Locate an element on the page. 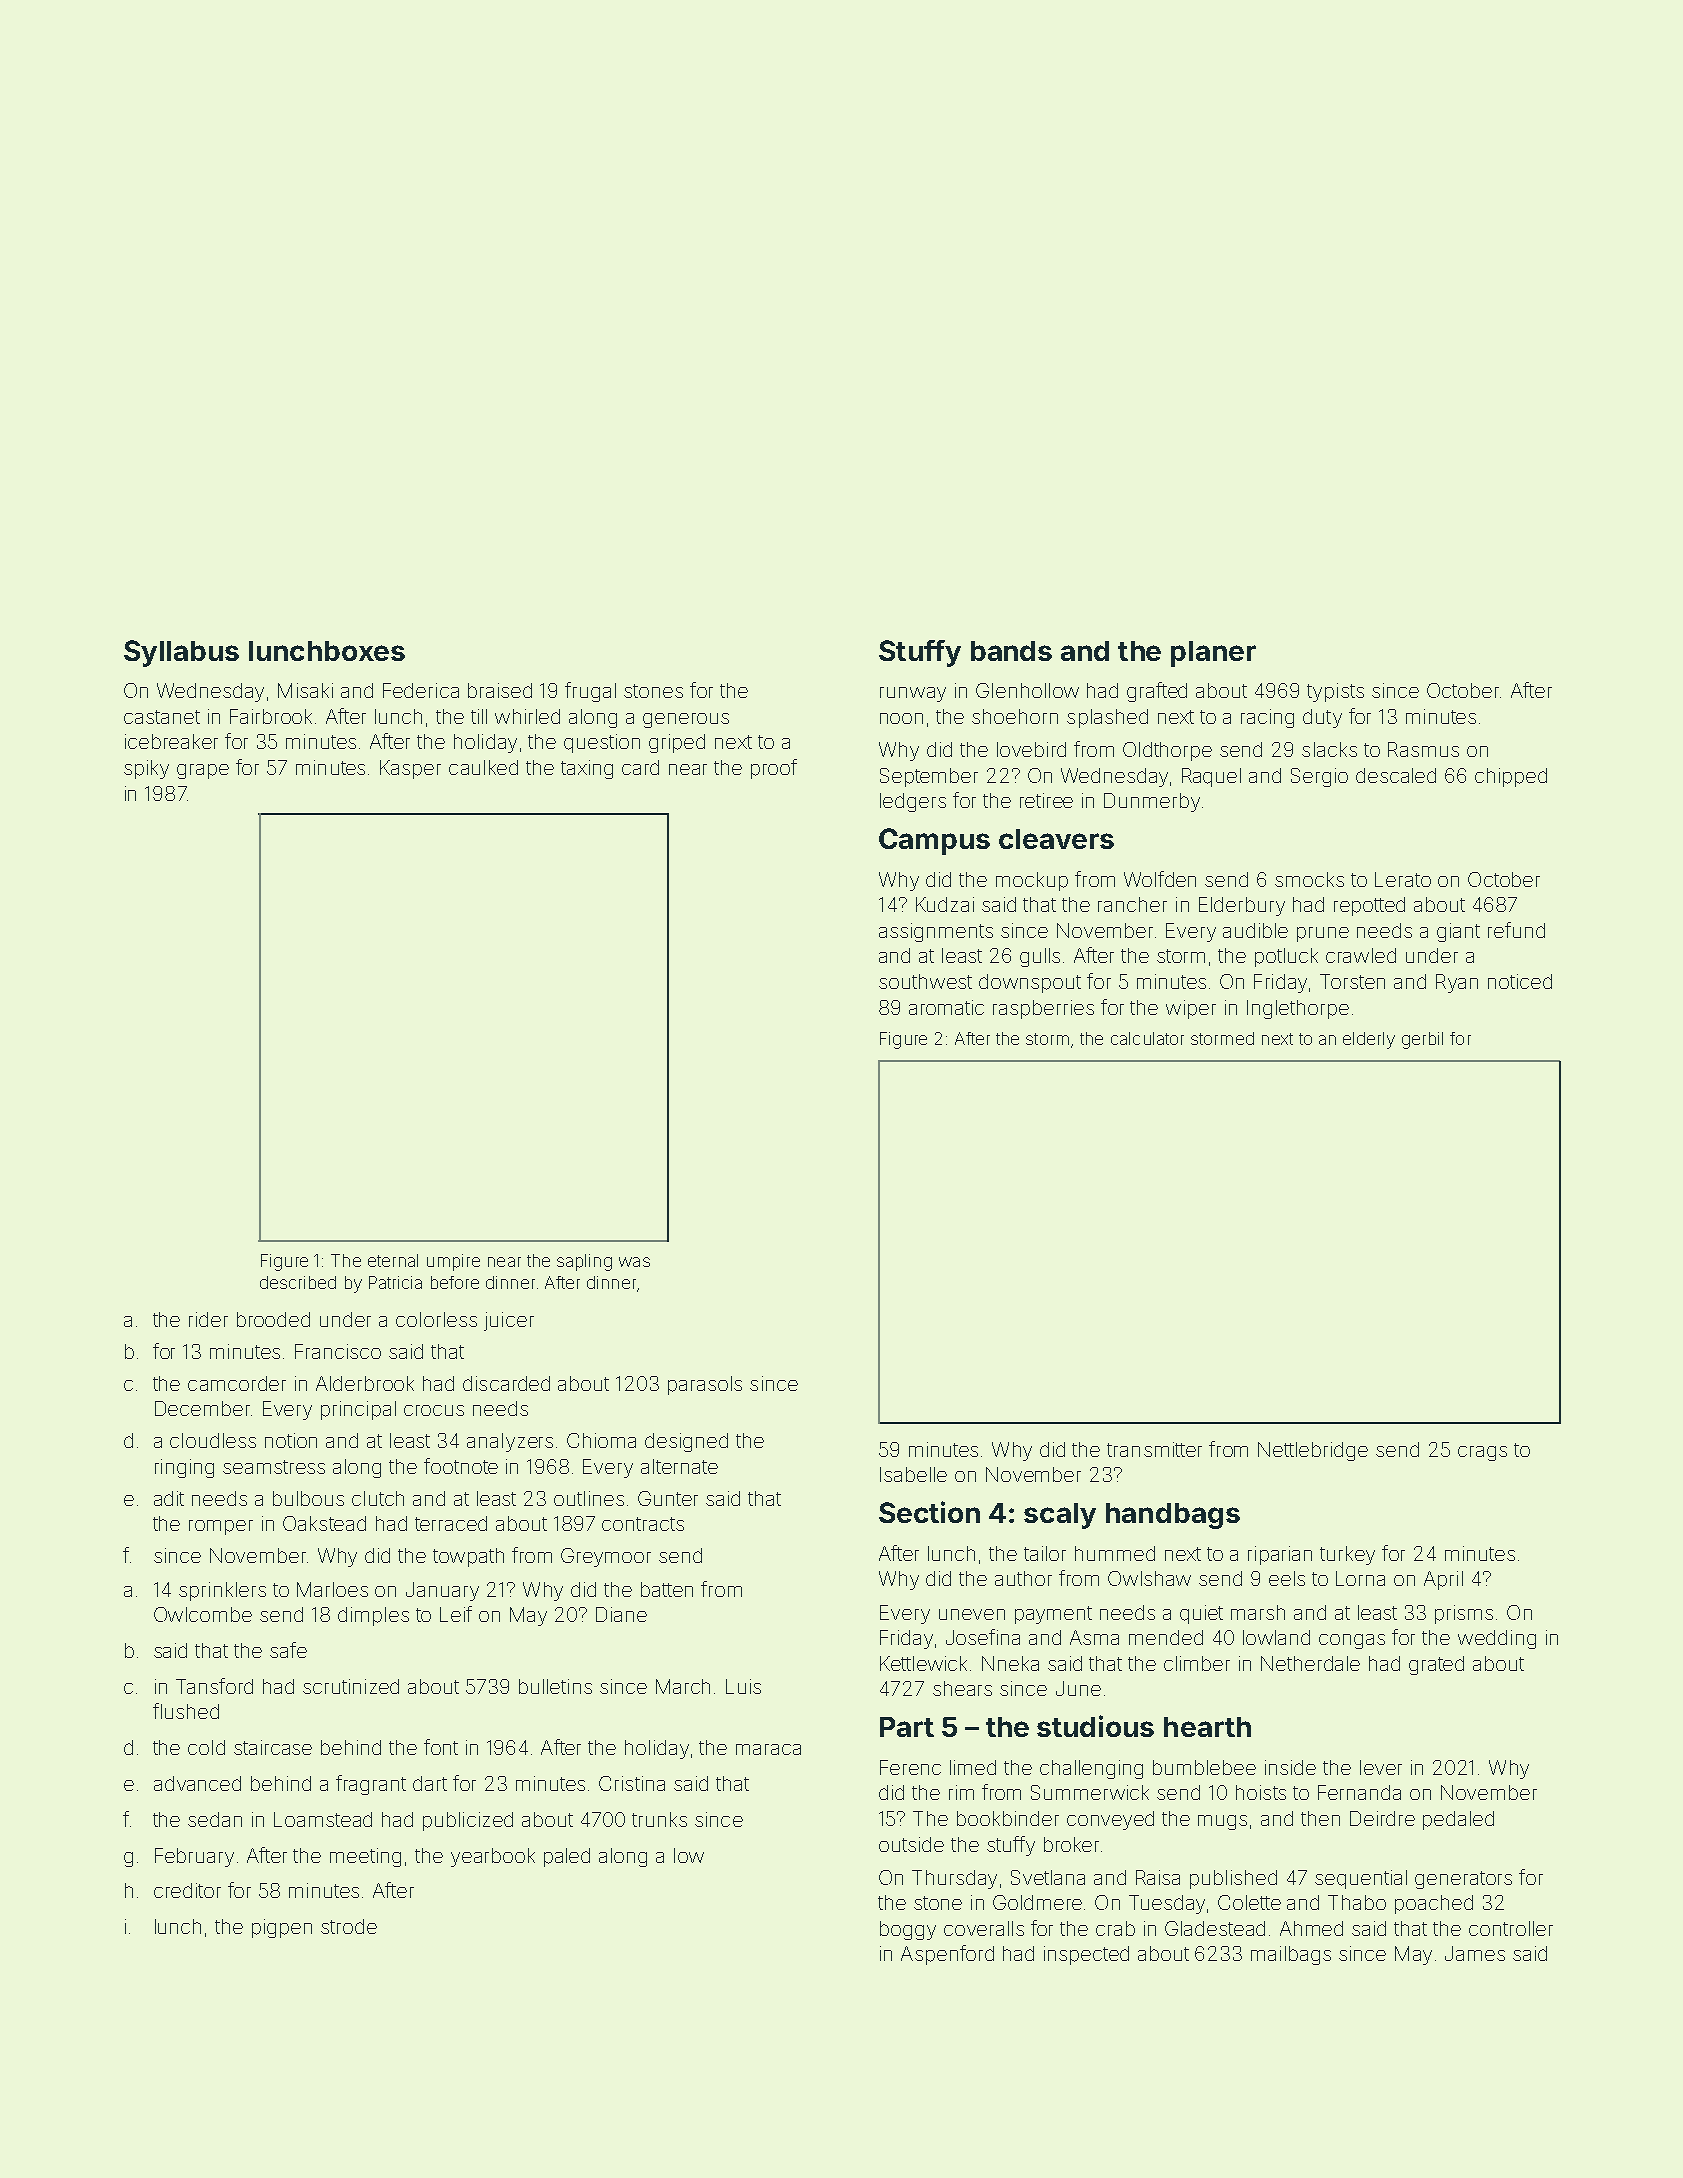 The image size is (1683, 2178). prisms is located at coordinates (1464, 1614).
